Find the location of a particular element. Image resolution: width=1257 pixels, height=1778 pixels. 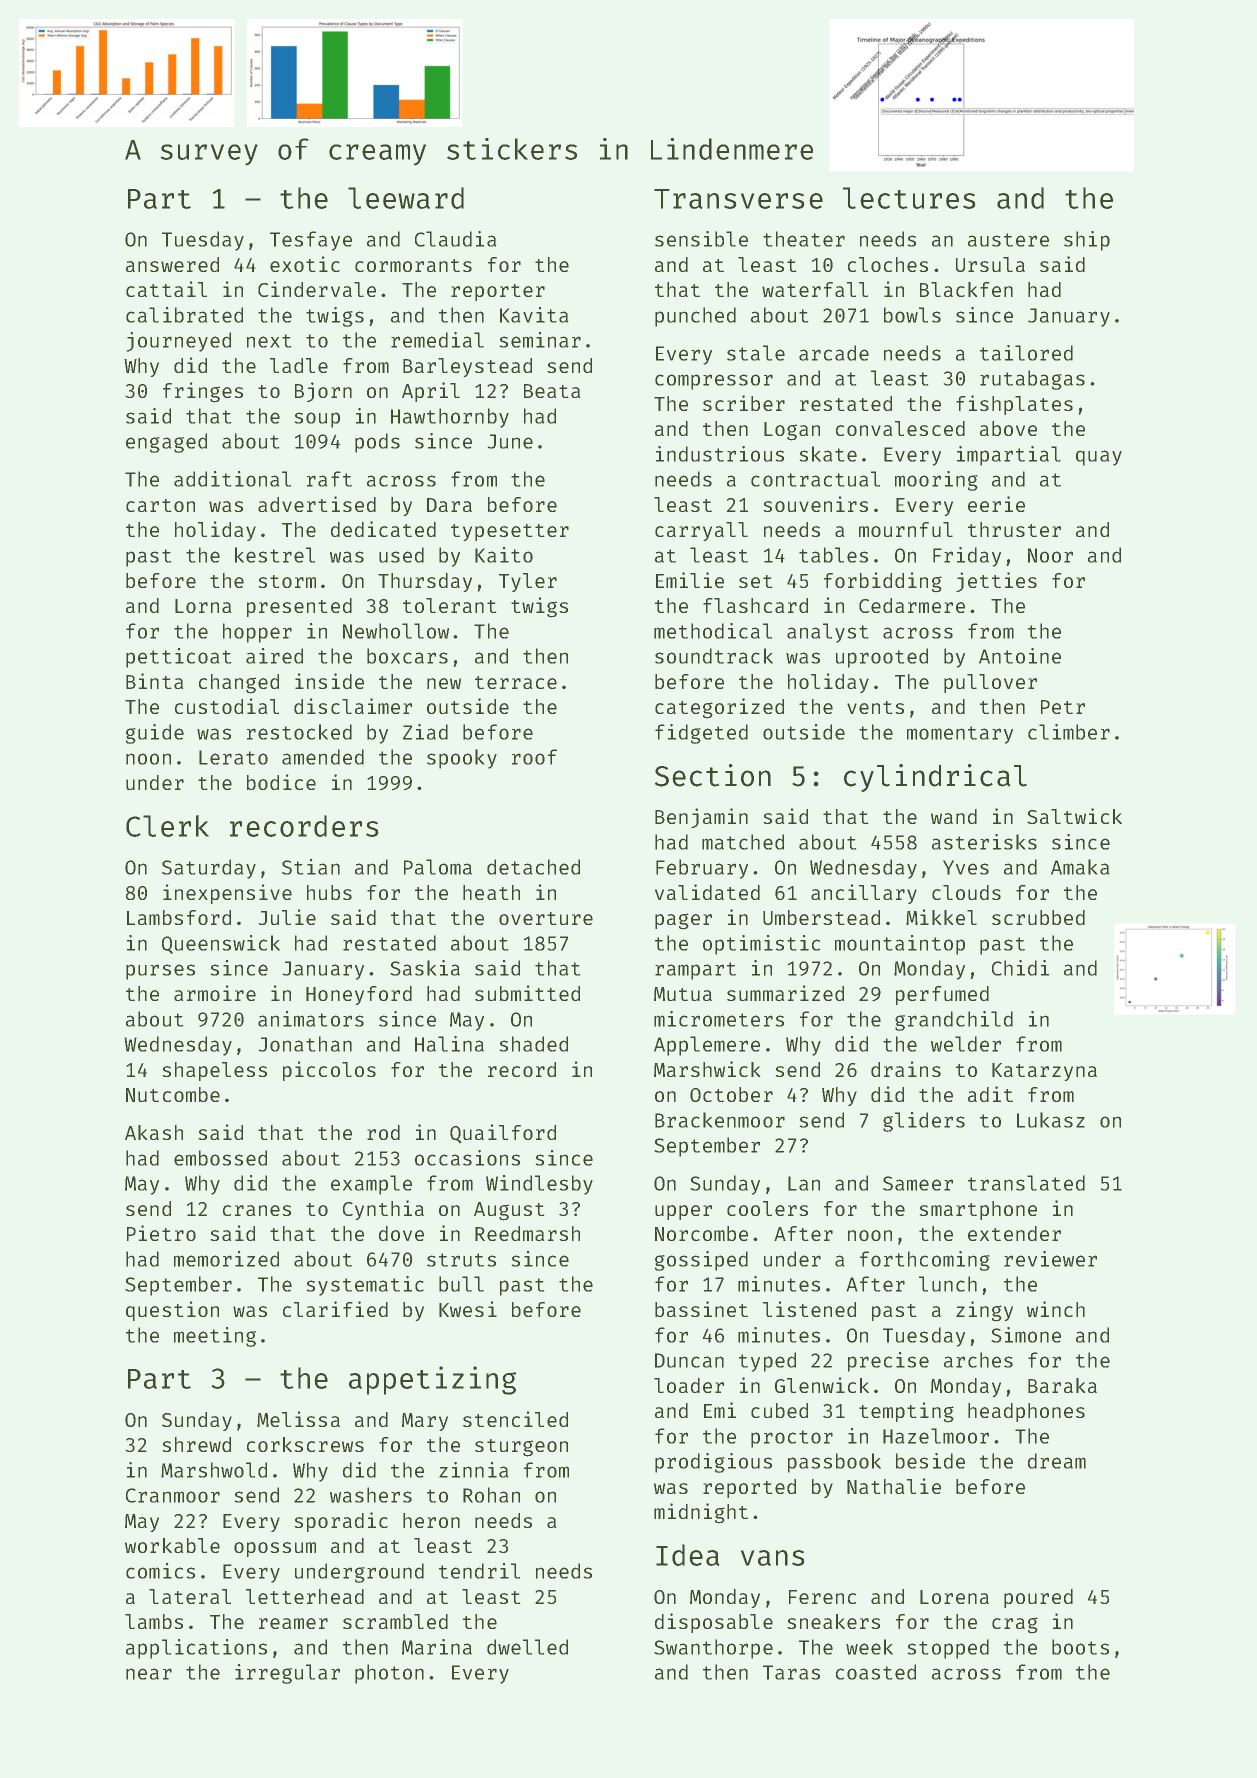

forthcoming is located at coordinates (925, 1261).
